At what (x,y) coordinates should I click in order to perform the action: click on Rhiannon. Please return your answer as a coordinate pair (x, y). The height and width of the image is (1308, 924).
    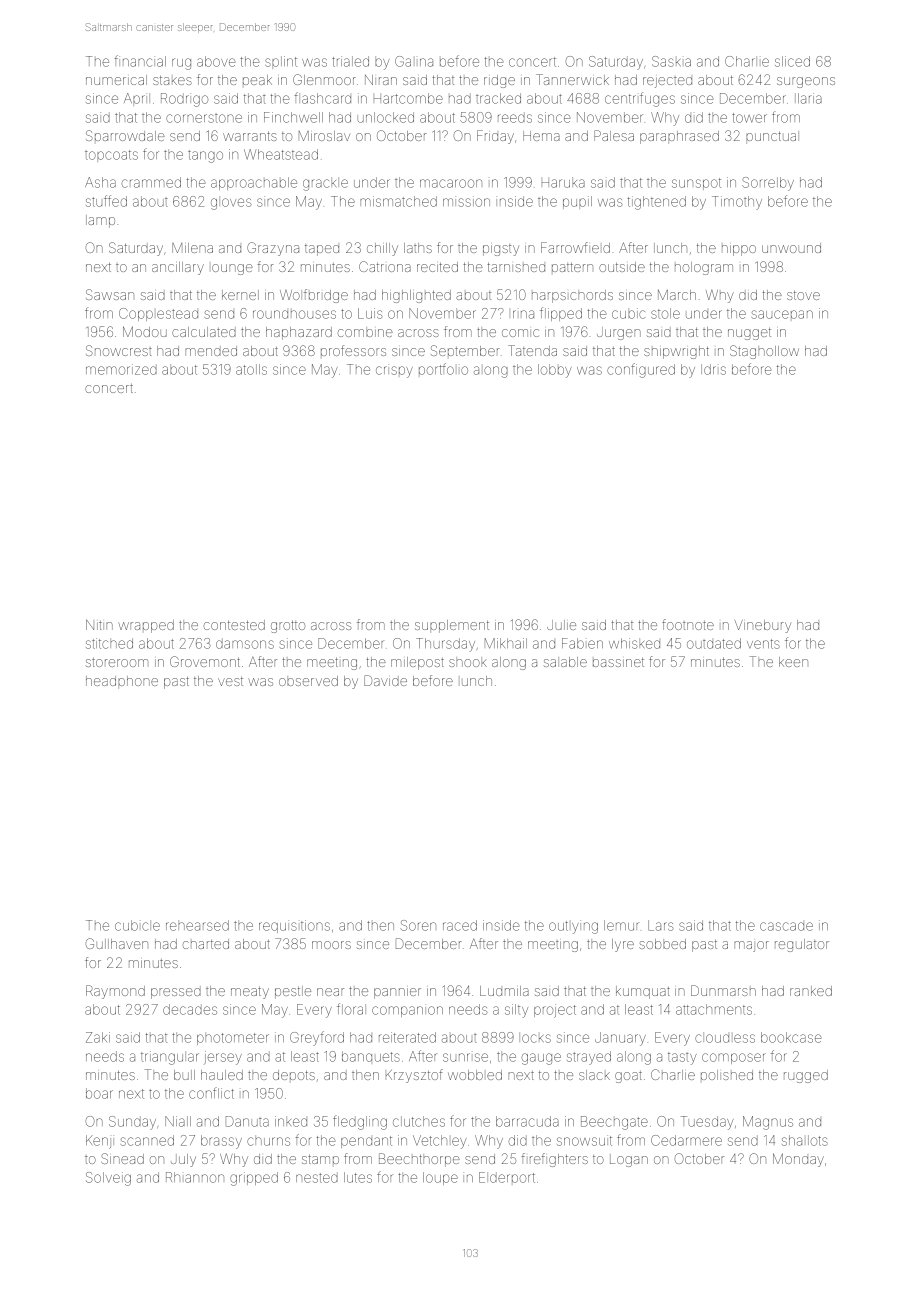
    Looking at the image, I should click on (195, 1177).
